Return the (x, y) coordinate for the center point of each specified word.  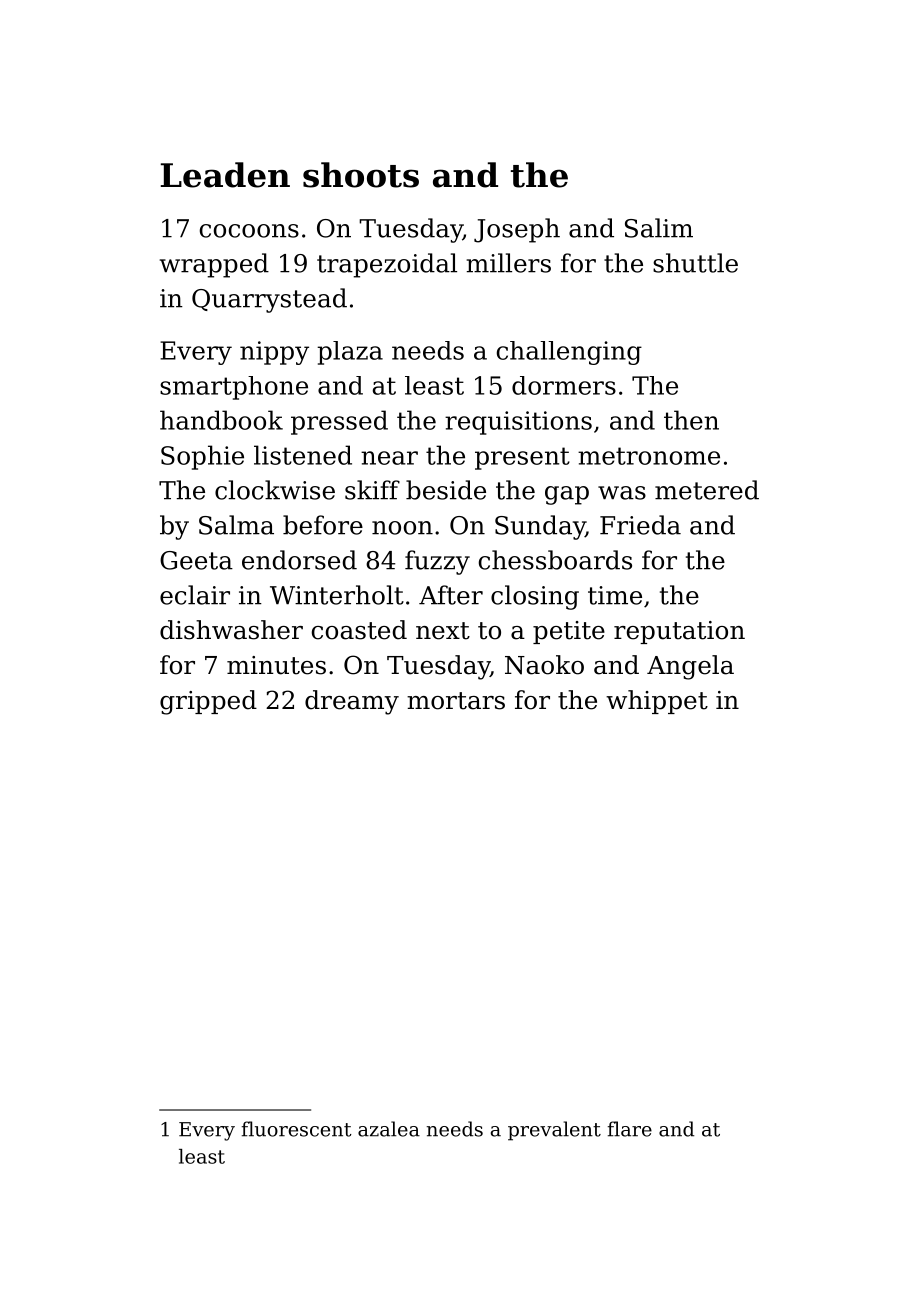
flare (630, 1129)
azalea (389, 1129)
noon (402, 528)
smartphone (234, 388)
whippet (657, 702)
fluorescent (297, 1129)
